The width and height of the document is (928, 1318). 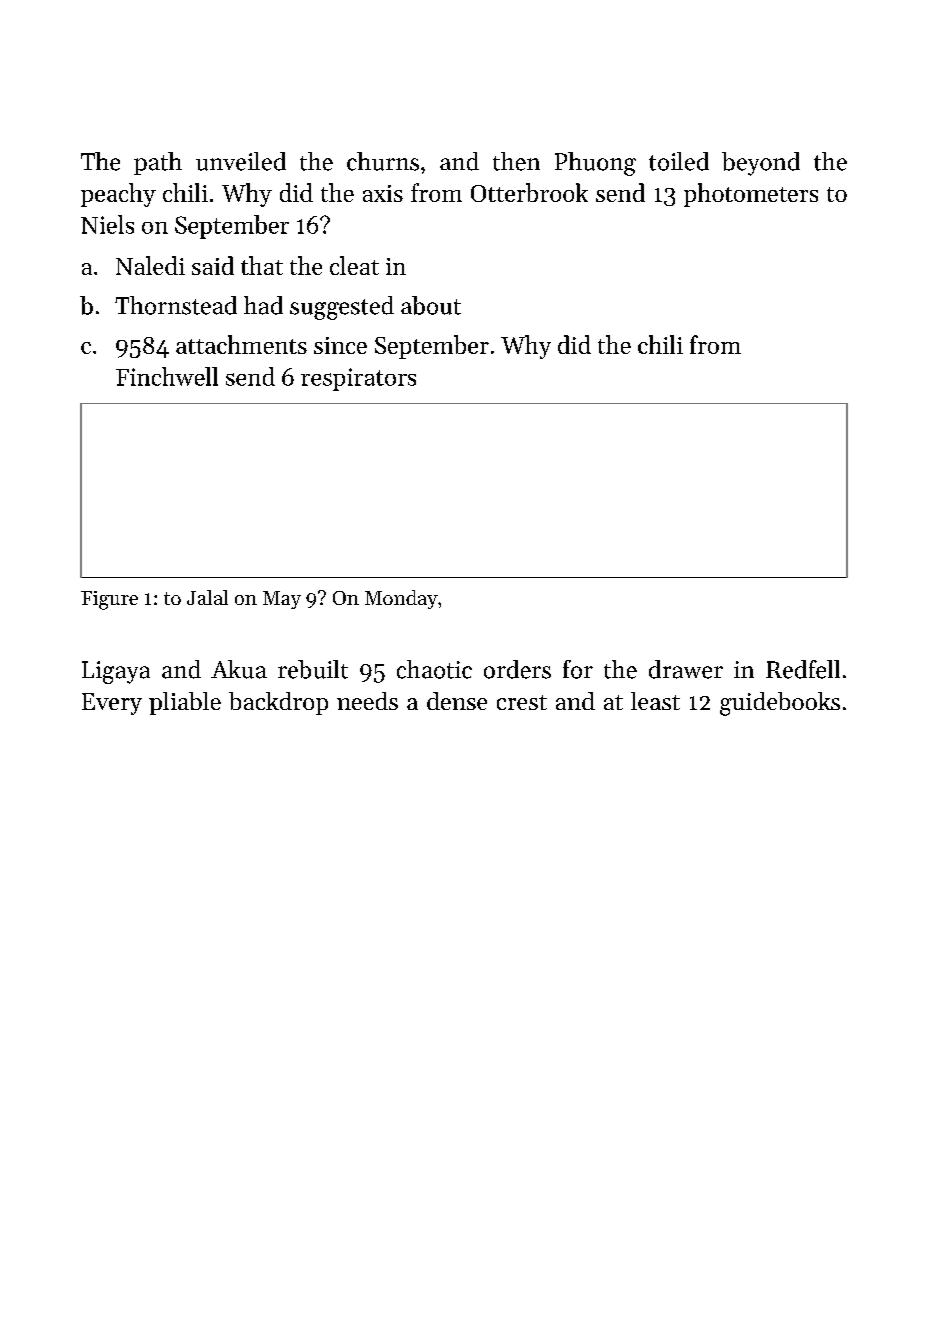 I want to click on churns, so click(x=383, y=161).
